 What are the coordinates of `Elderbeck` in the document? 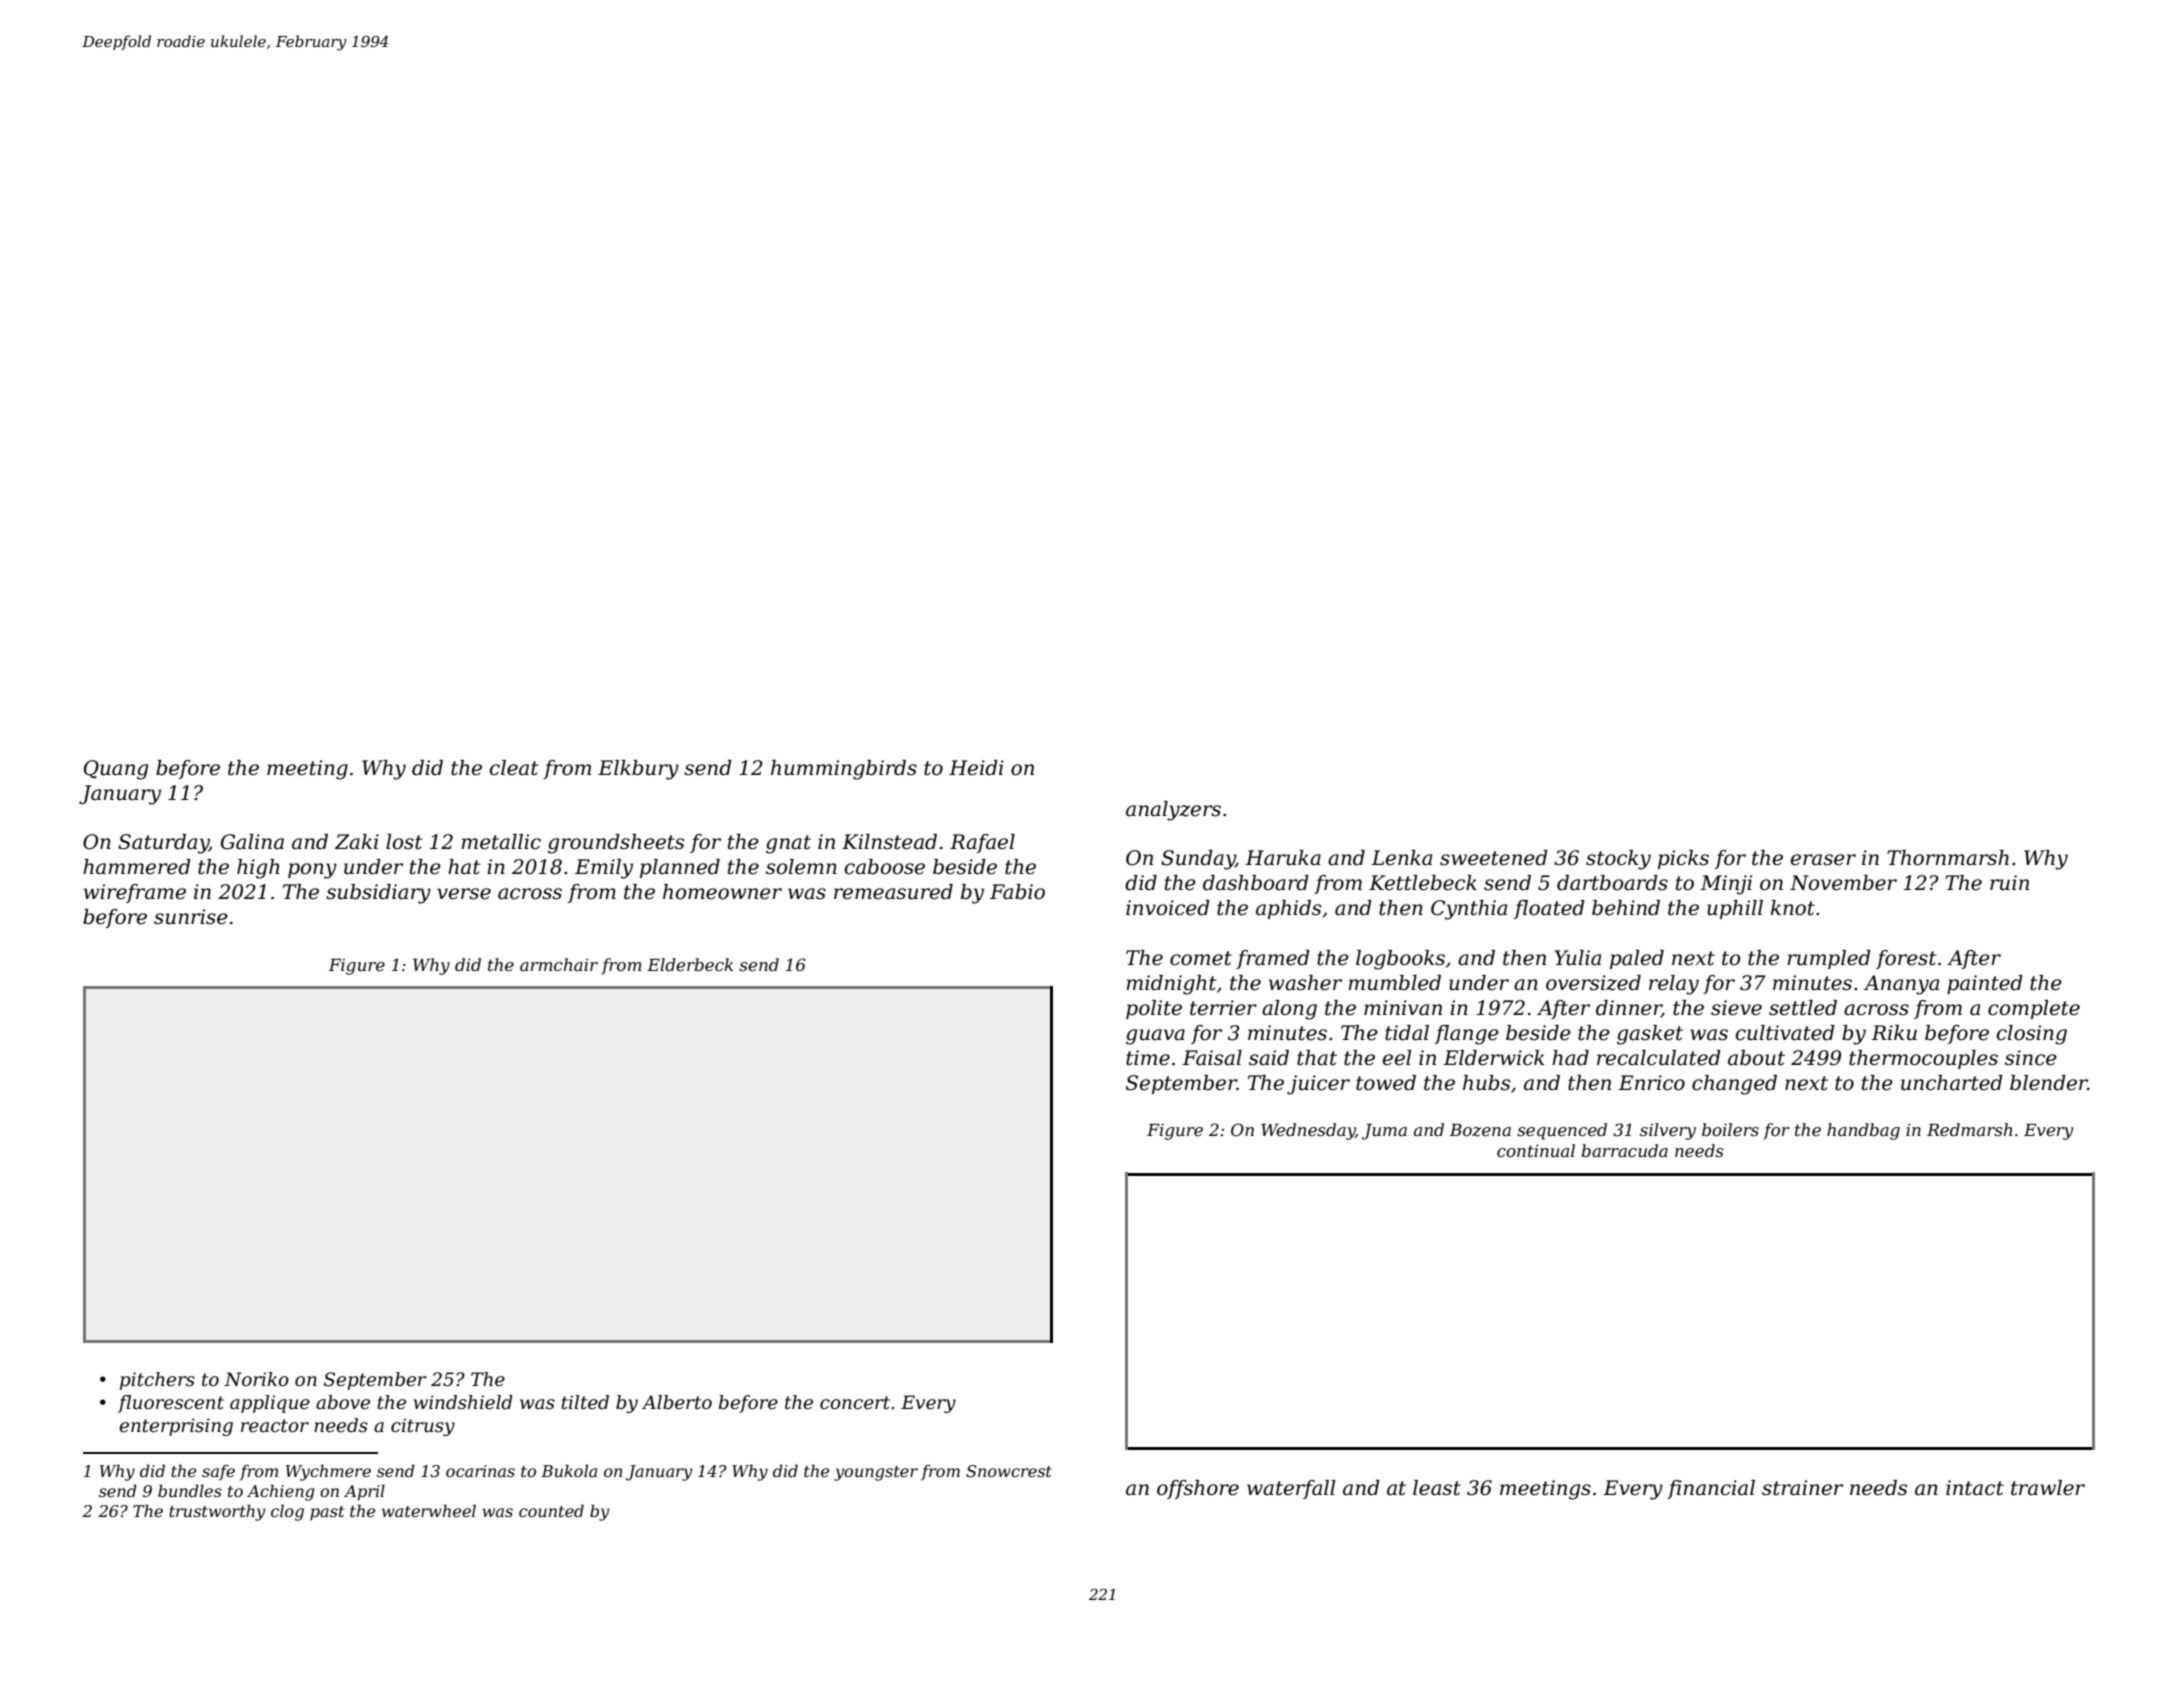 It's located at (690, 964).
